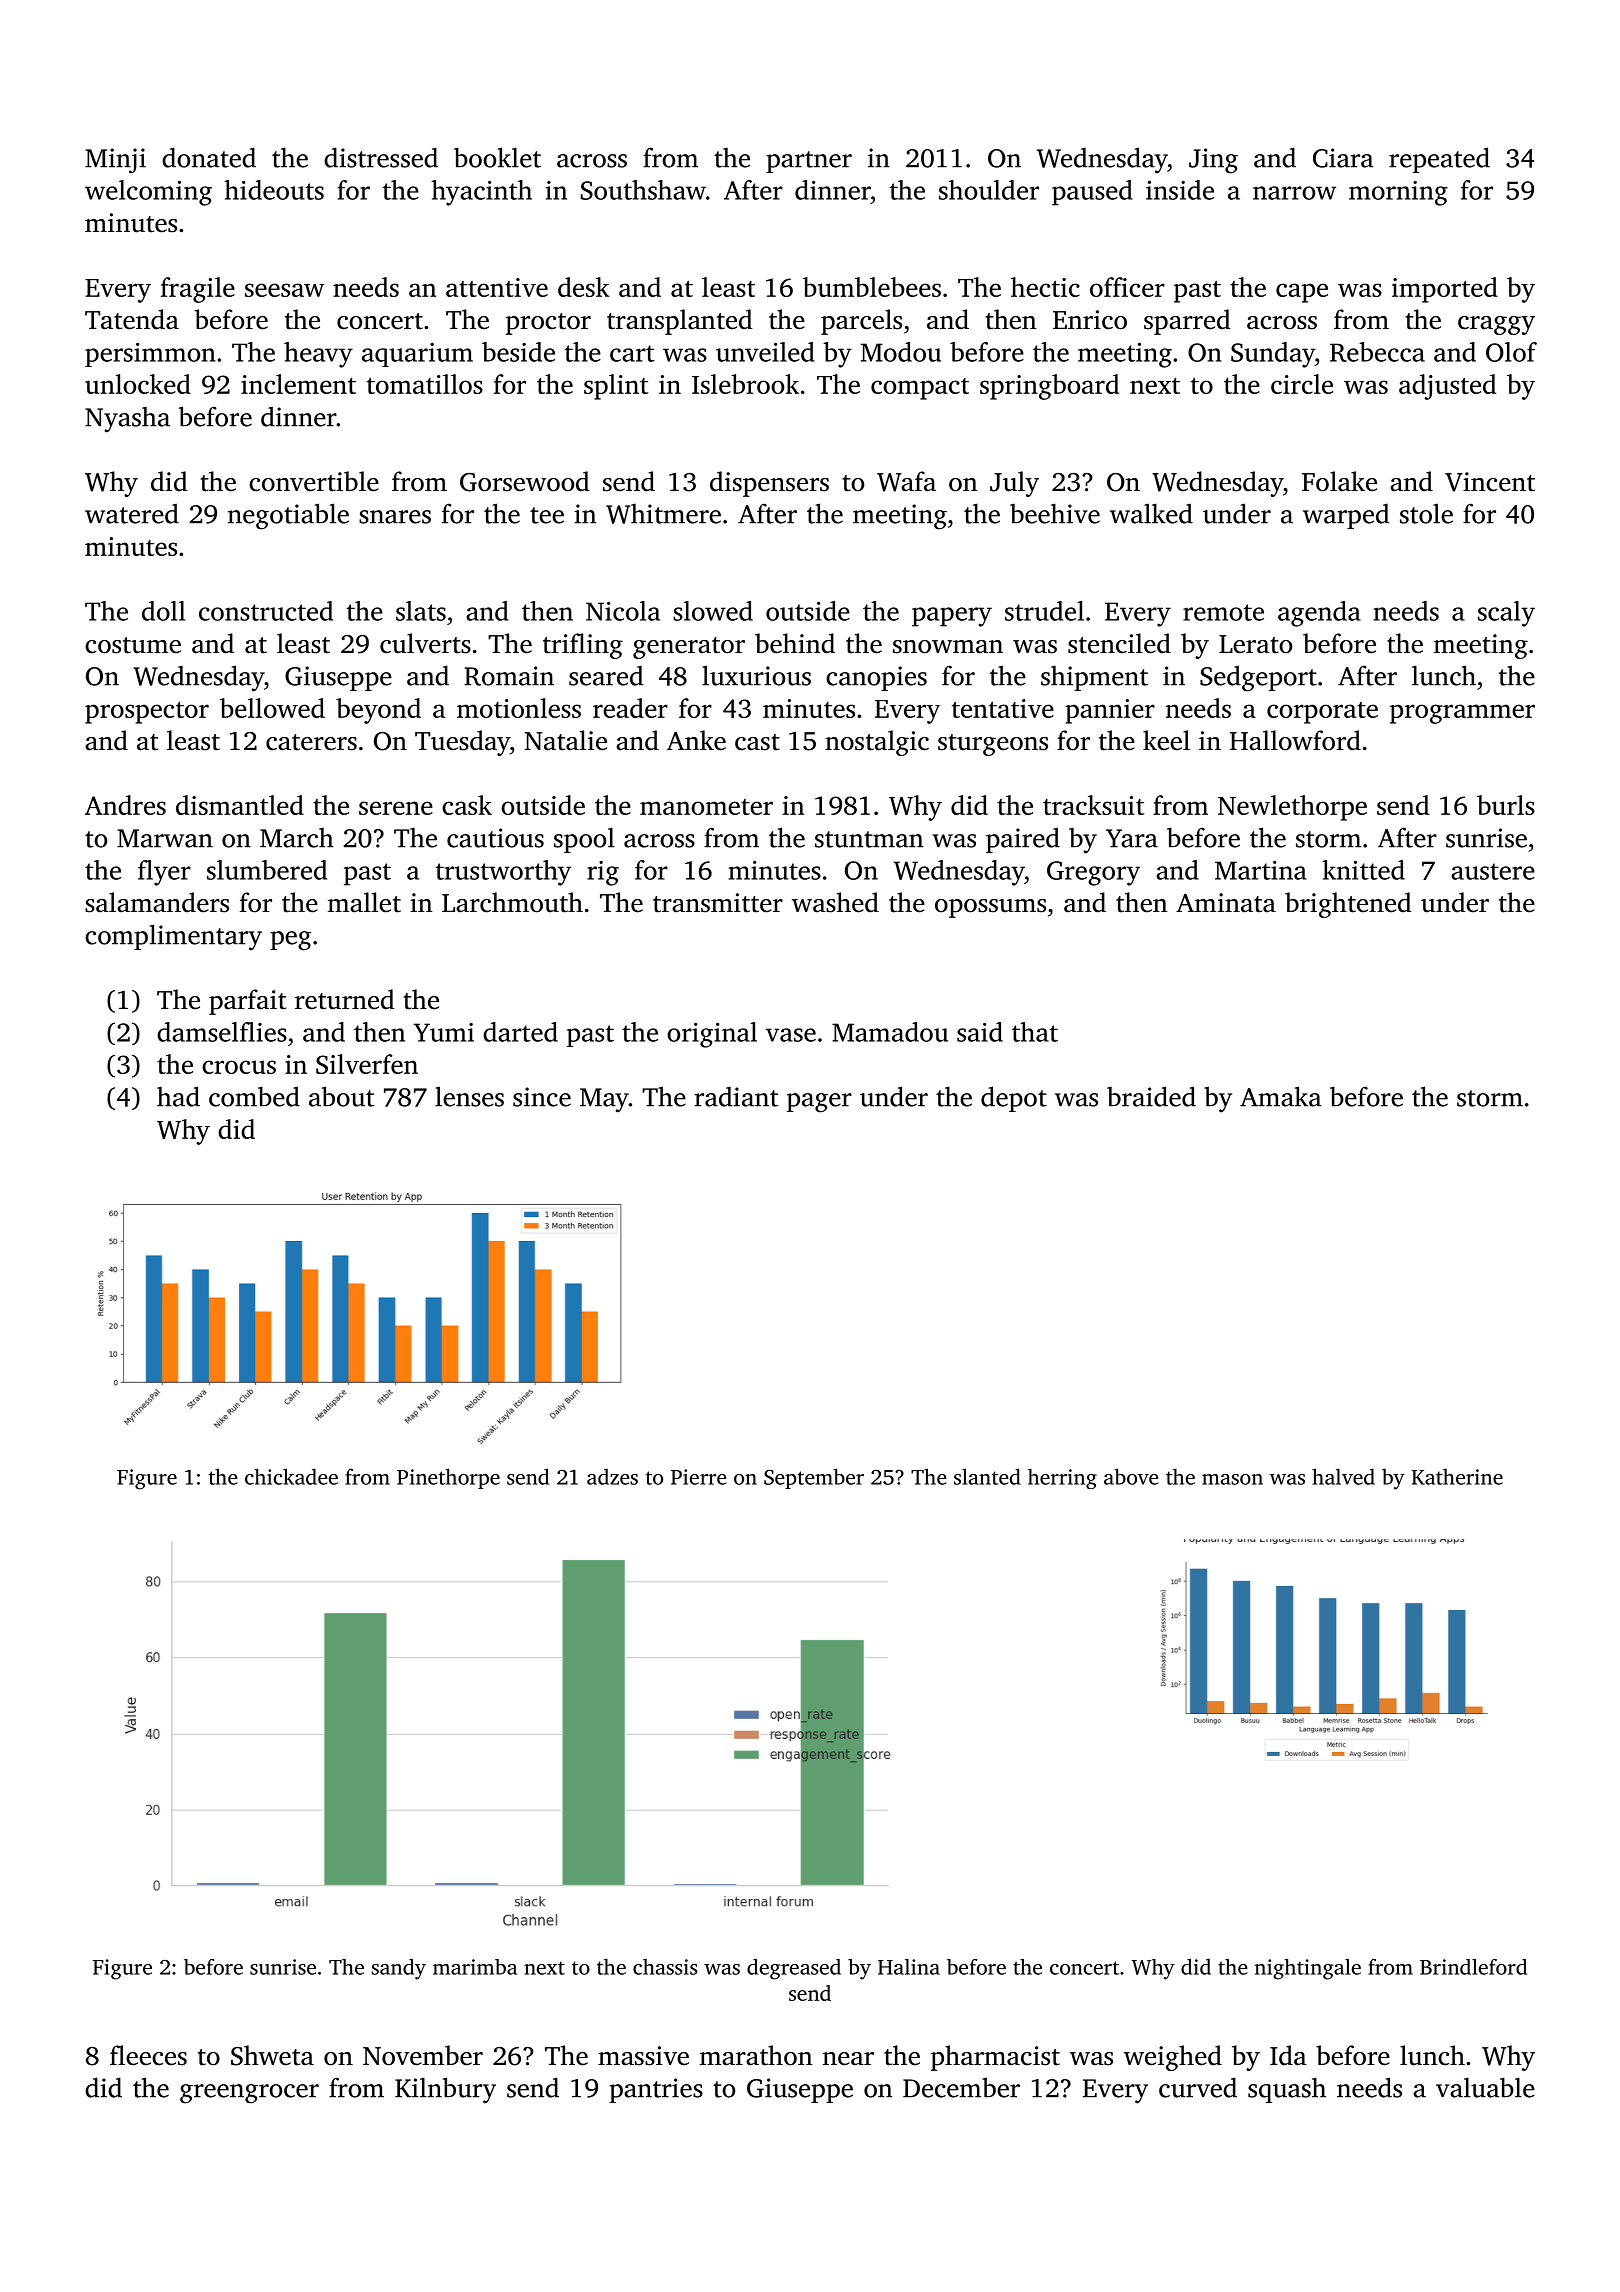 The width and height of the page is (1620, 2292). What do you see at coordinates (481, 193) in the page?
I see `hyacinth` at bounding box center [481, 193].
